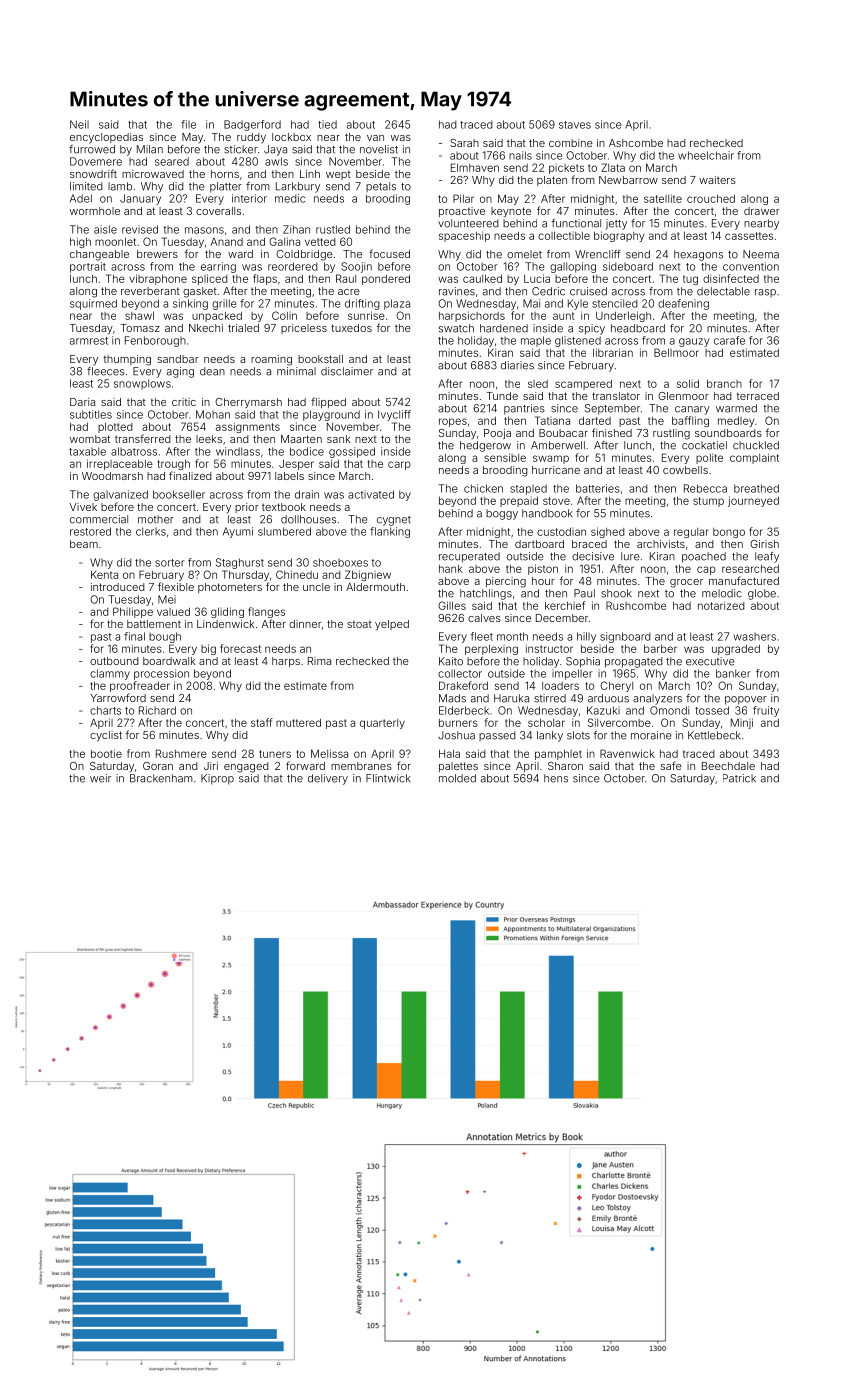  I want to click on Raul, so click(346, 278).
